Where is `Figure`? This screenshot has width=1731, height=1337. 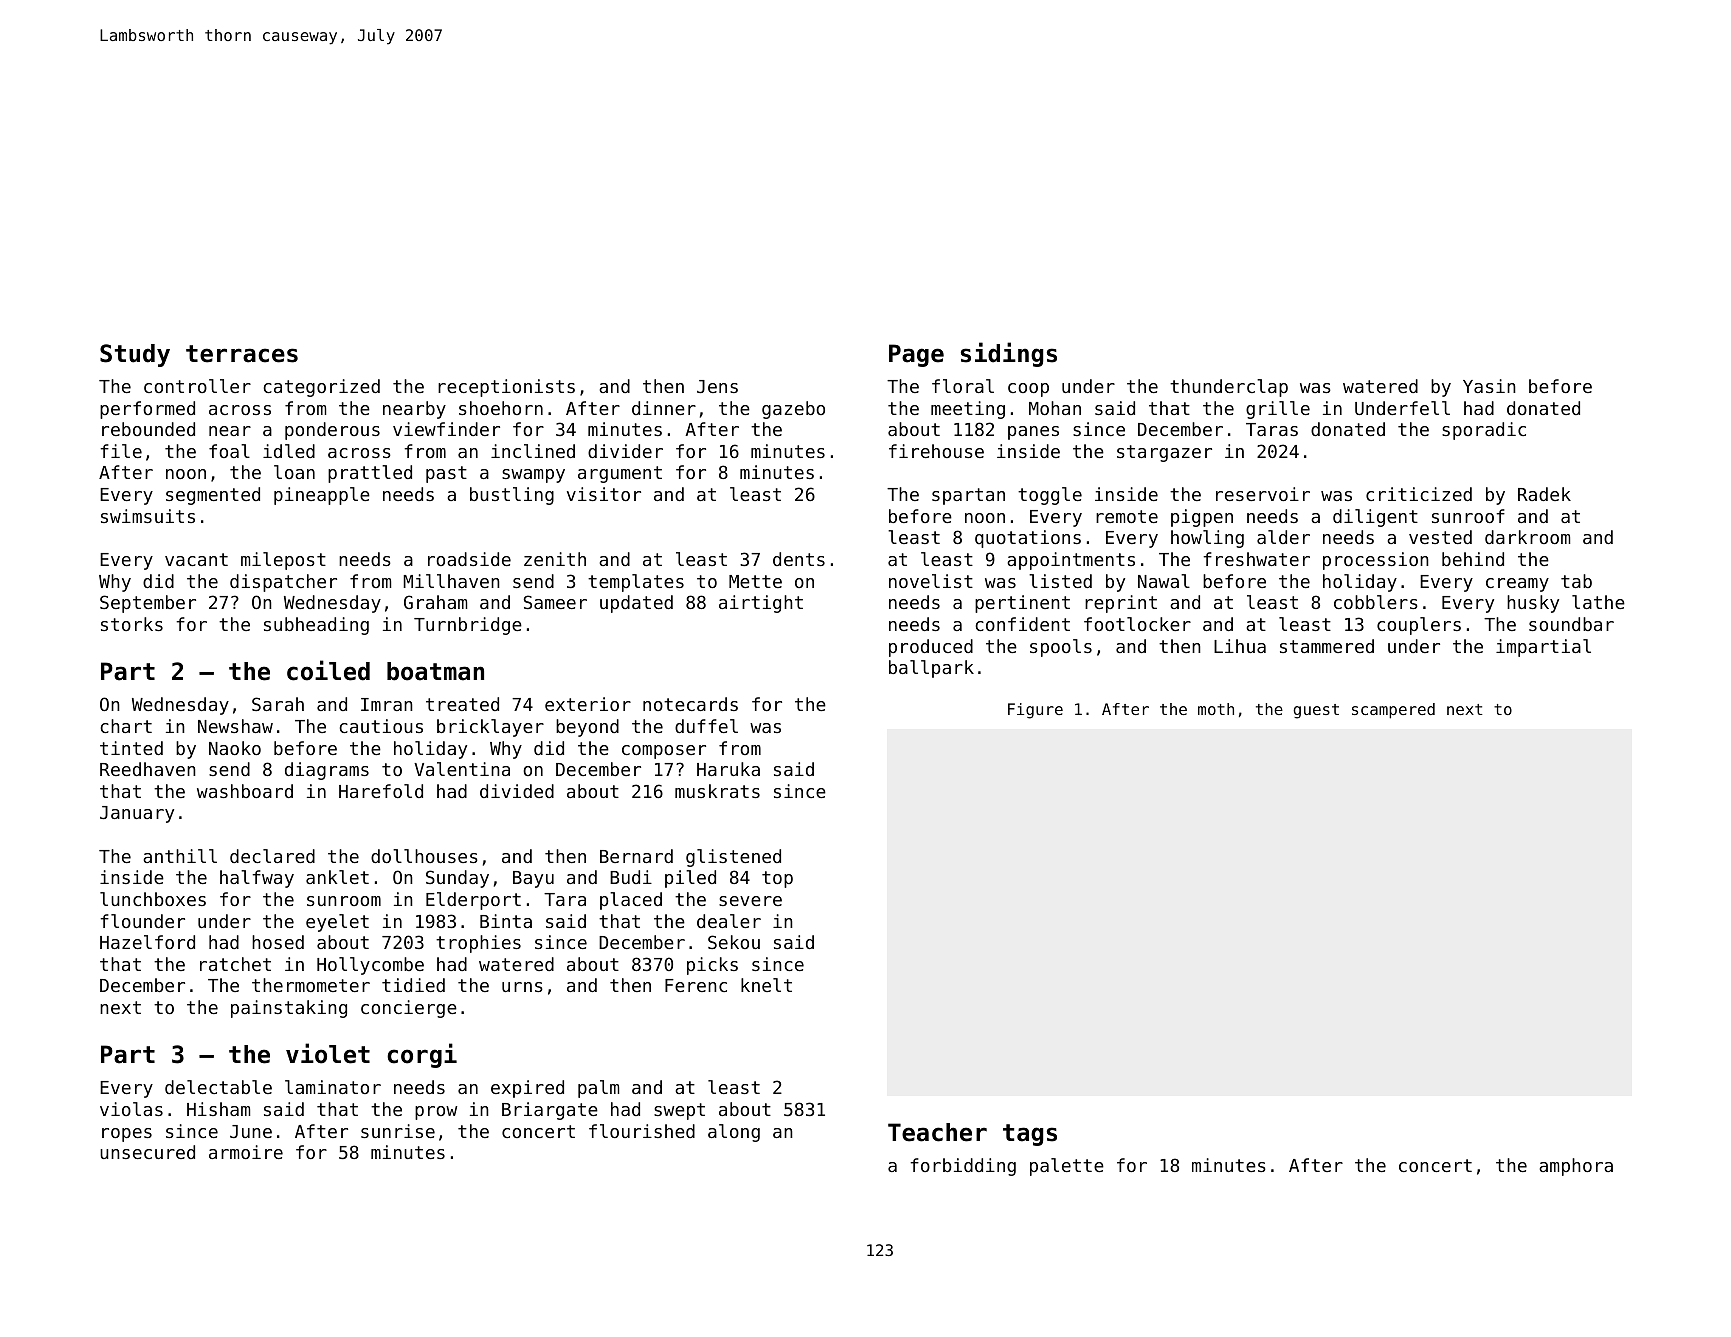
Figure is located at coordinates (1035, 711).
